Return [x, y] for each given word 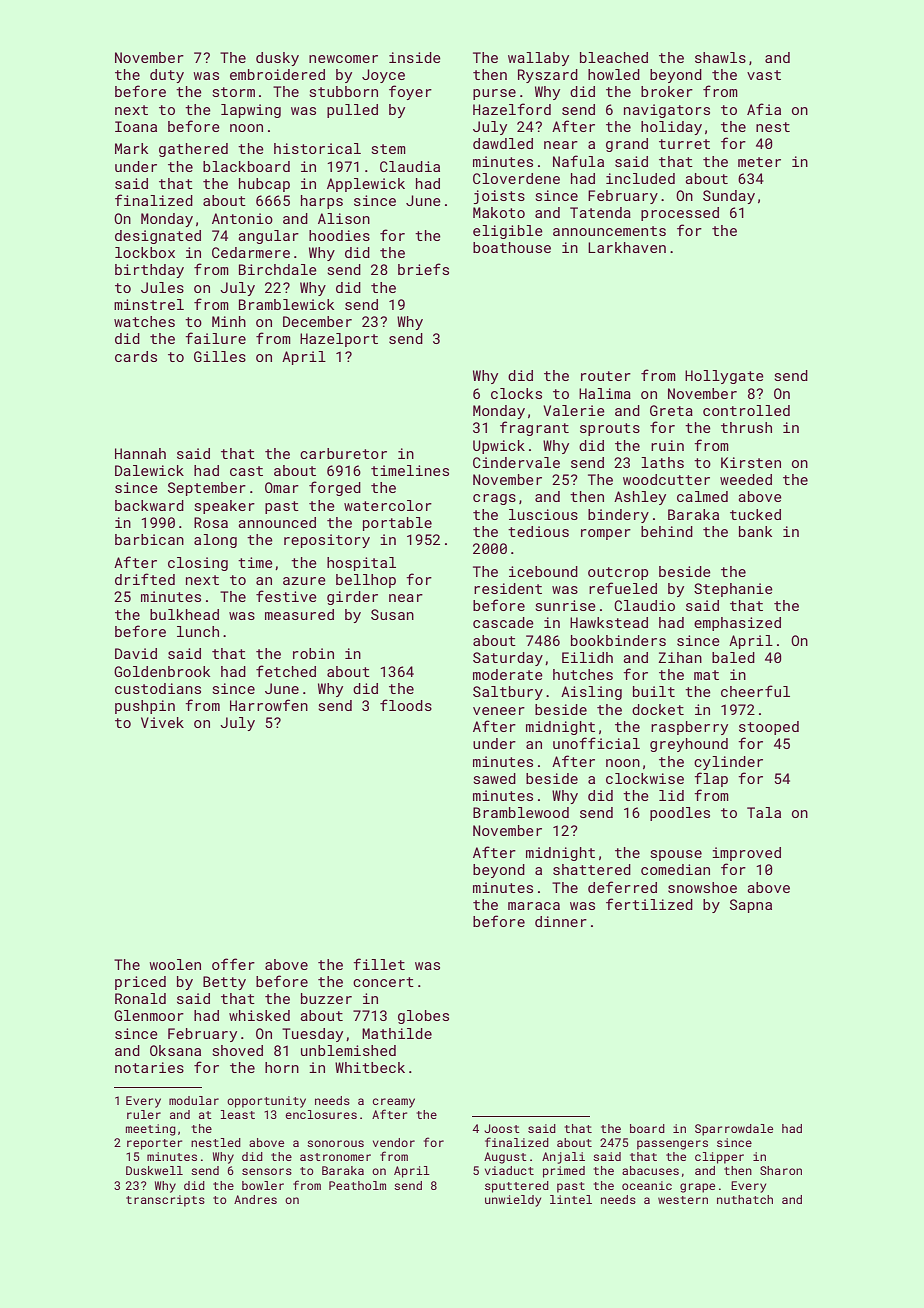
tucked [755, 514]
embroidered [277, 74]
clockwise [645, 778]
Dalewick [149, 470]
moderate [508, 674]
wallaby [538, 59]
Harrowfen [269, 705]
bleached [614, 57]
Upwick [499, 447]
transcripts [165, 1201]
